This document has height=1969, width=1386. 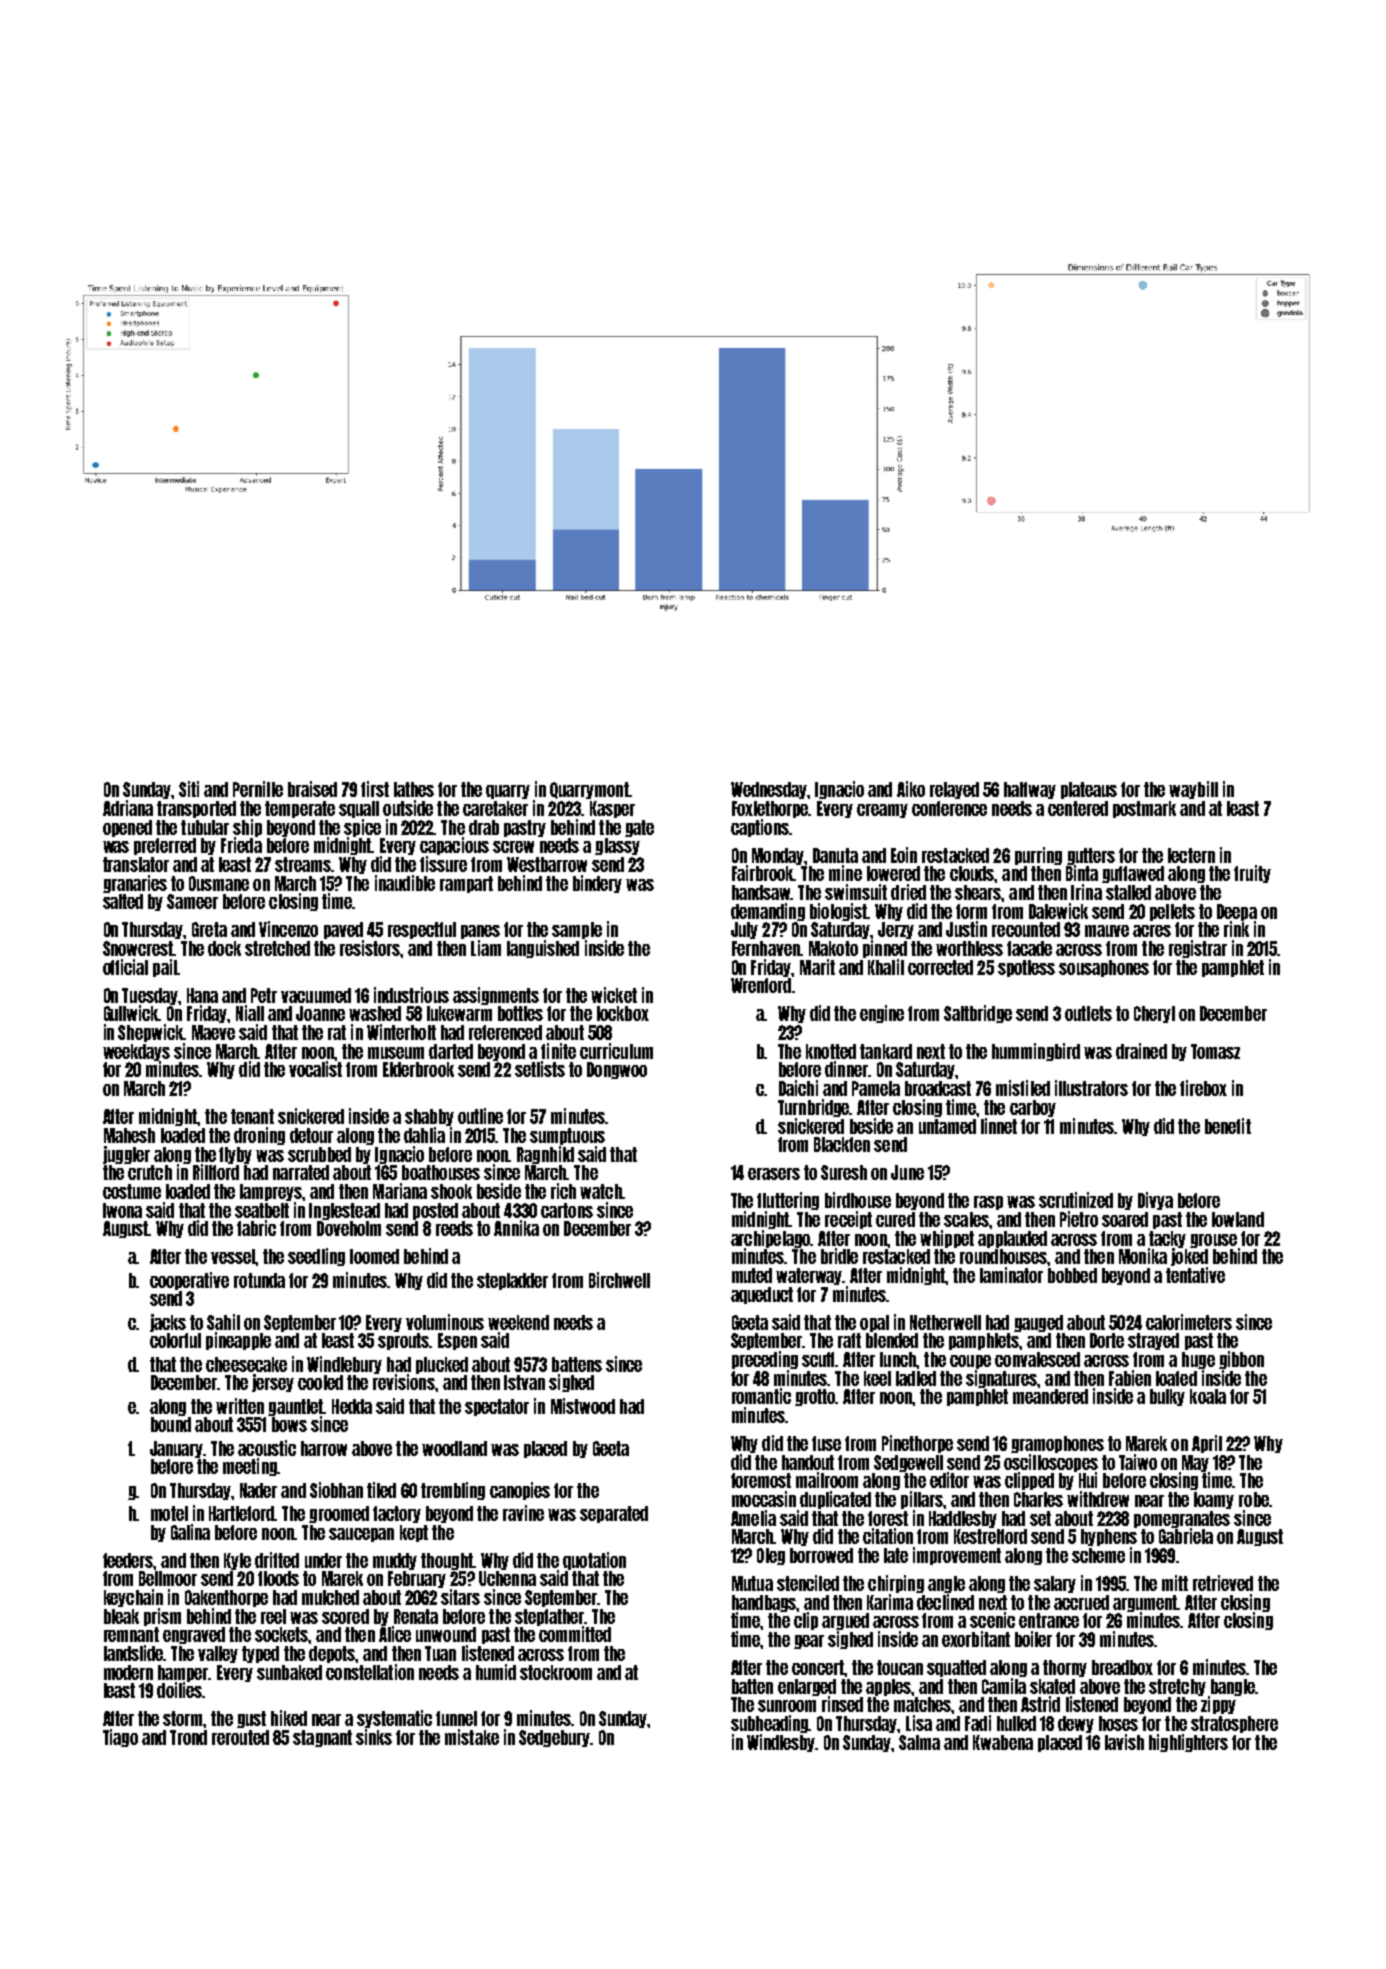 I want to click on lavish, so click(x=1124, y=1742).
